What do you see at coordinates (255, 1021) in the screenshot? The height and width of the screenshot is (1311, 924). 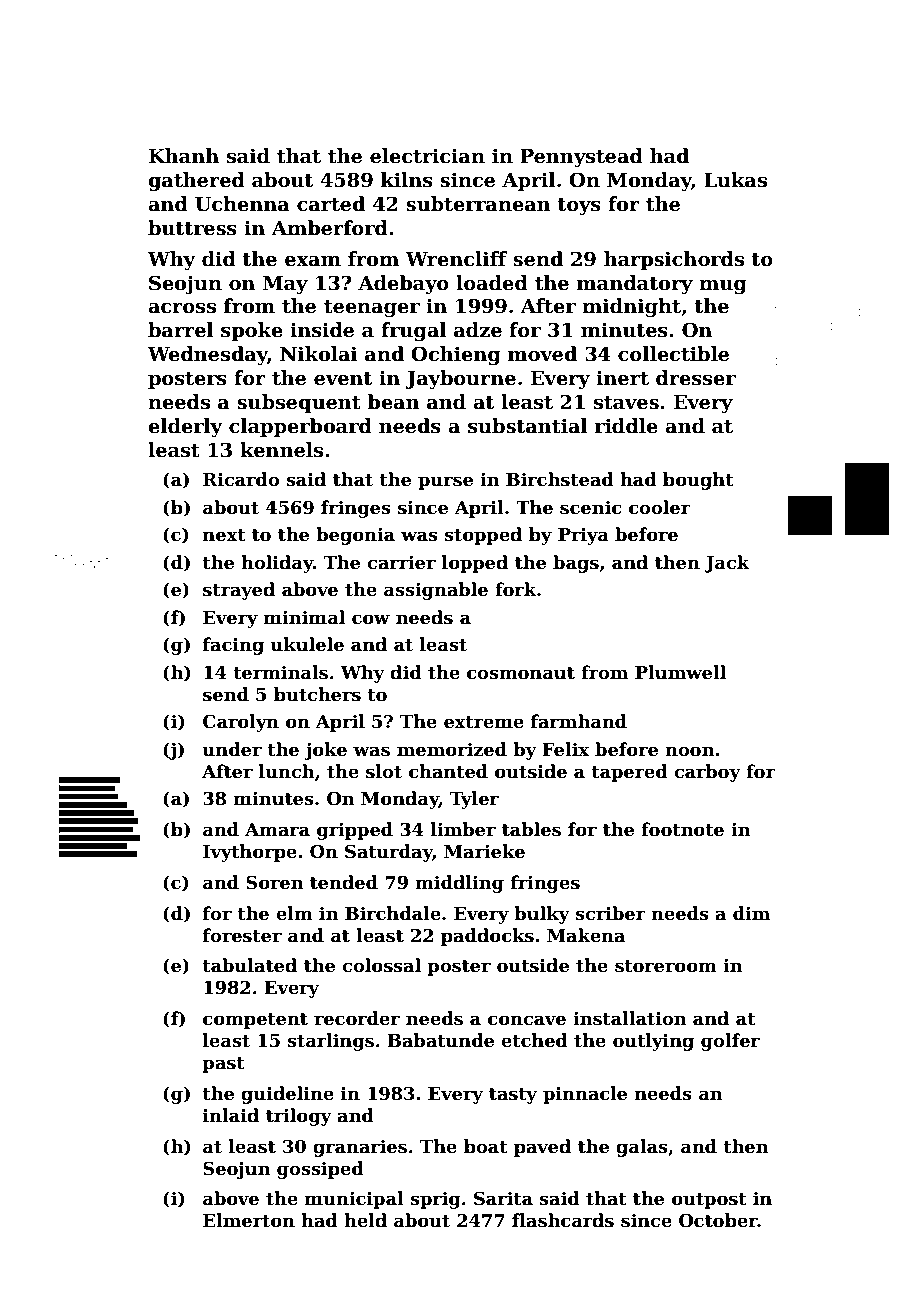 I see `competent` at bounding box center [255, 1021].
